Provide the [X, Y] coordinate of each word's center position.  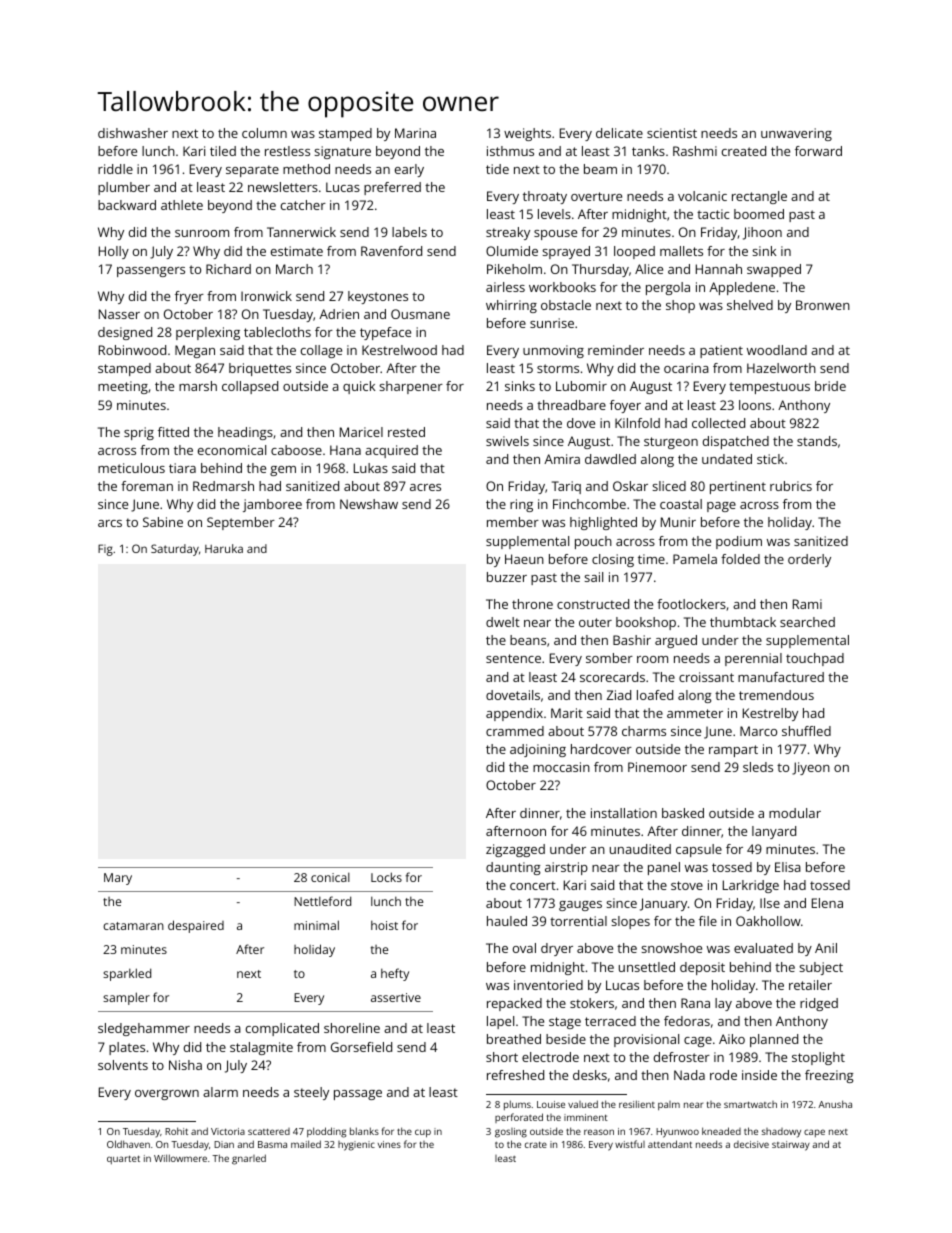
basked [683, 813]
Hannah [719, 269]
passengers [151, 272]
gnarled [249, 1159]
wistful [630, 1144]
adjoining [538, 750]
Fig [105, 550]
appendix [514, 714]
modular [795, 813]
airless [505, 287]
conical [330, 877]
